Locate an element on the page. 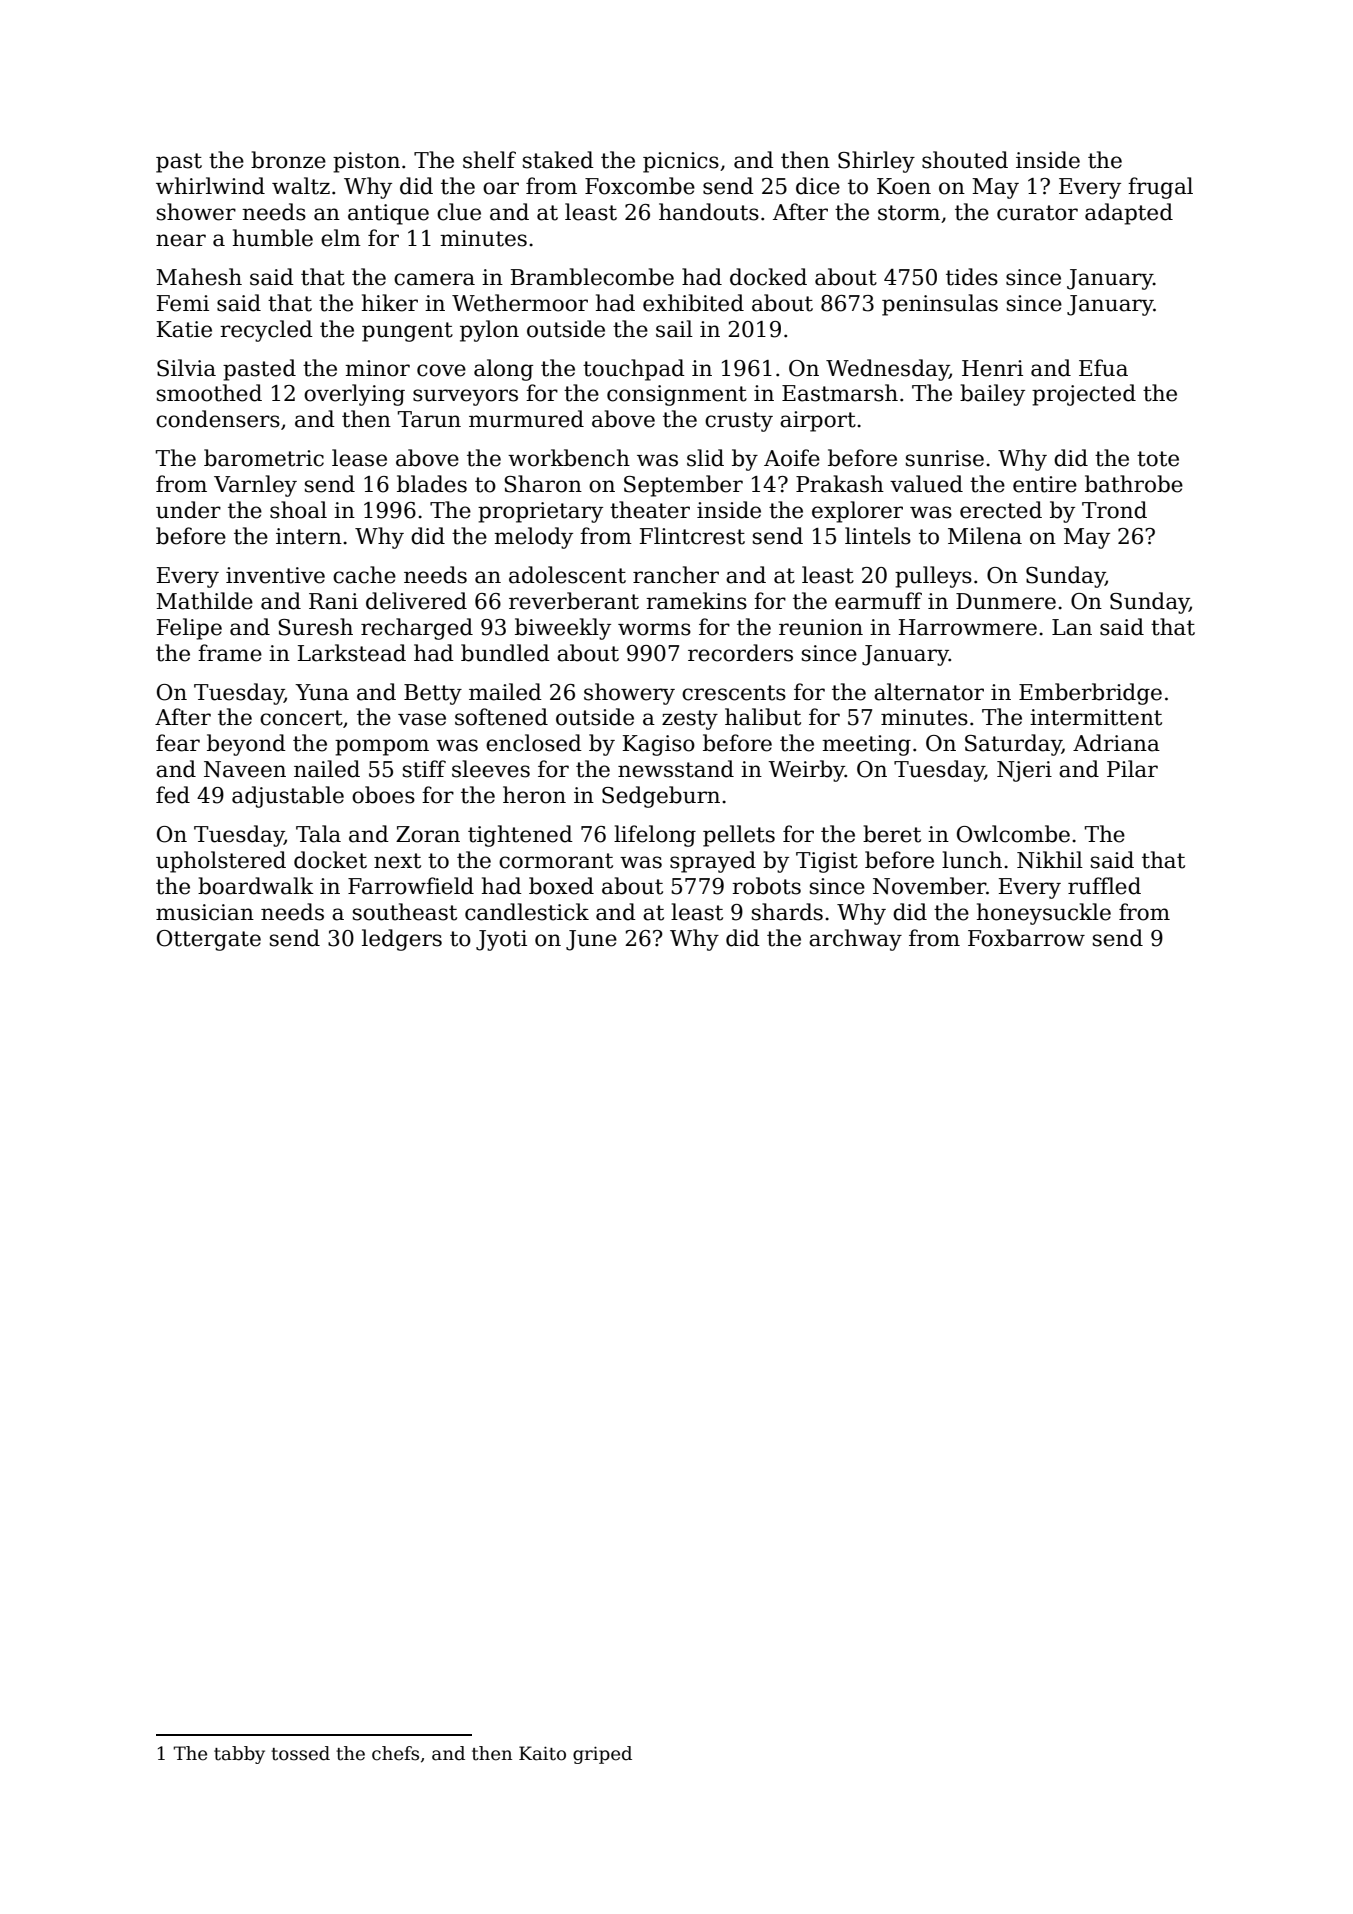  Adriana is located at coordinates (1116, 743).
